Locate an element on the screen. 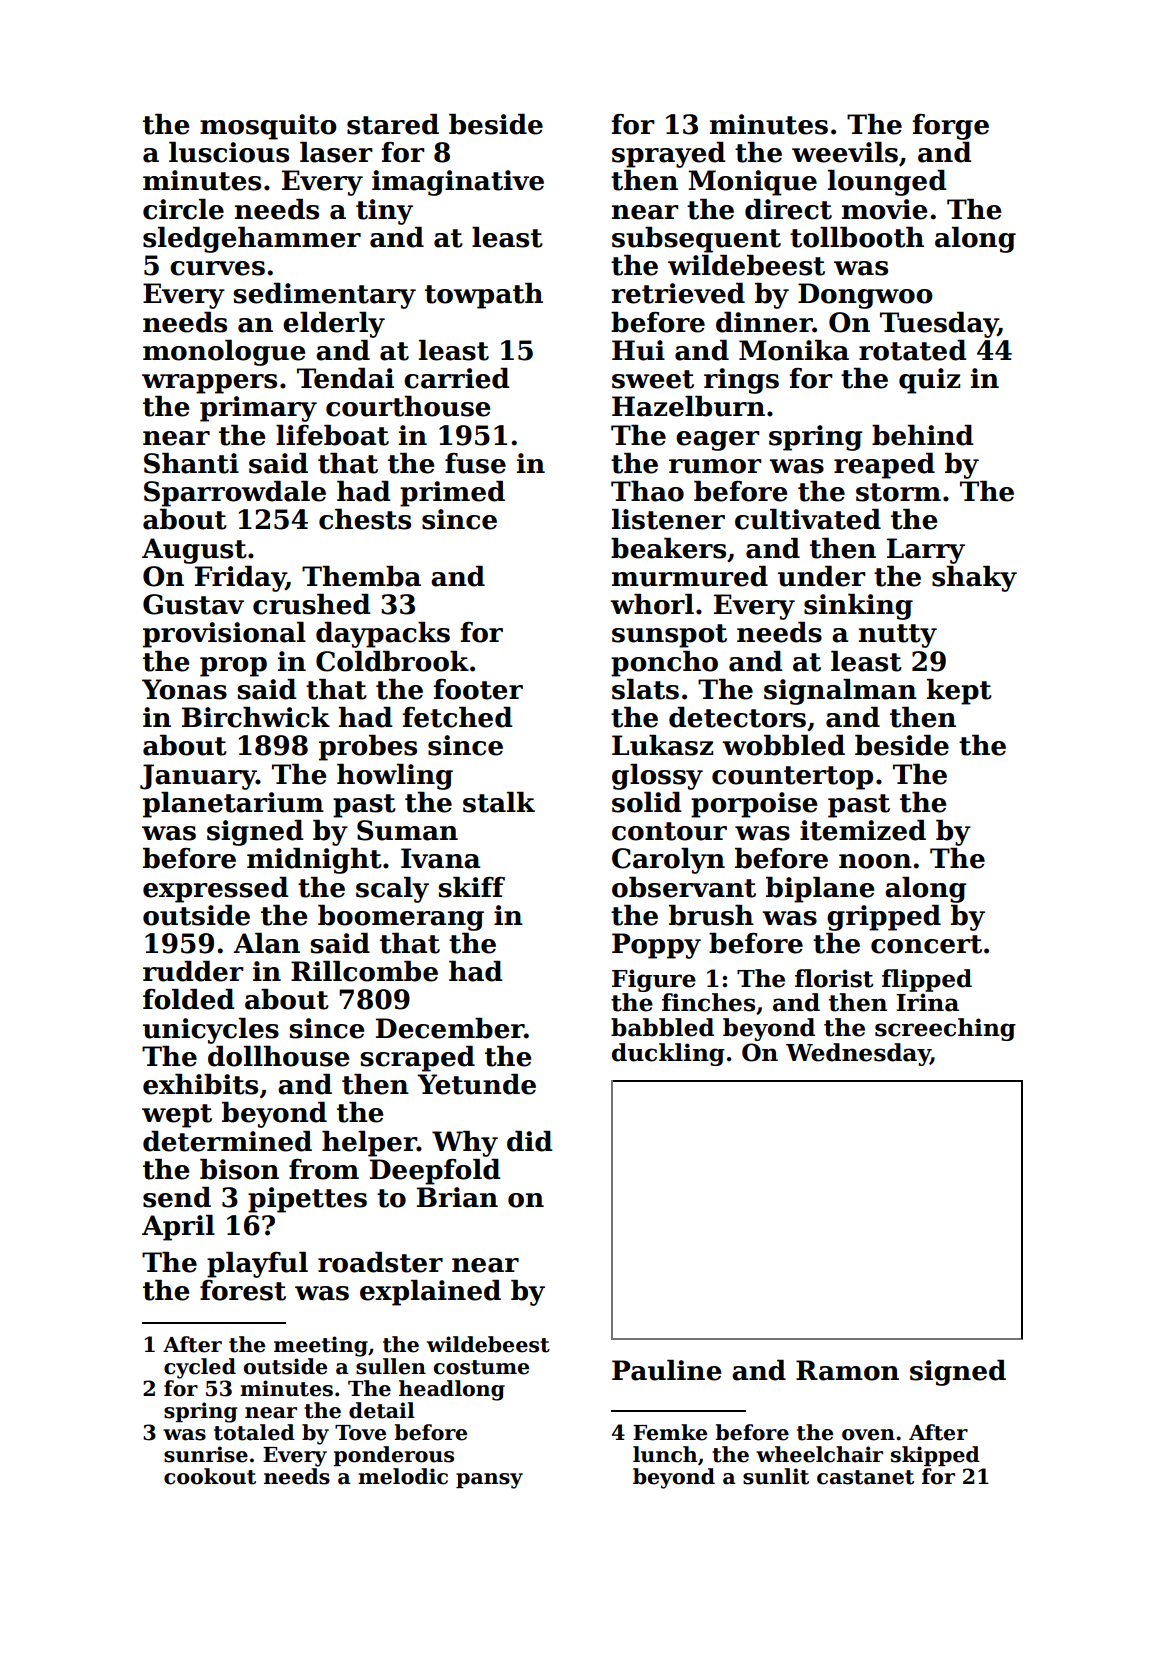 The image size is (1165, 1654). forge is located at coordinates (950, 127).
